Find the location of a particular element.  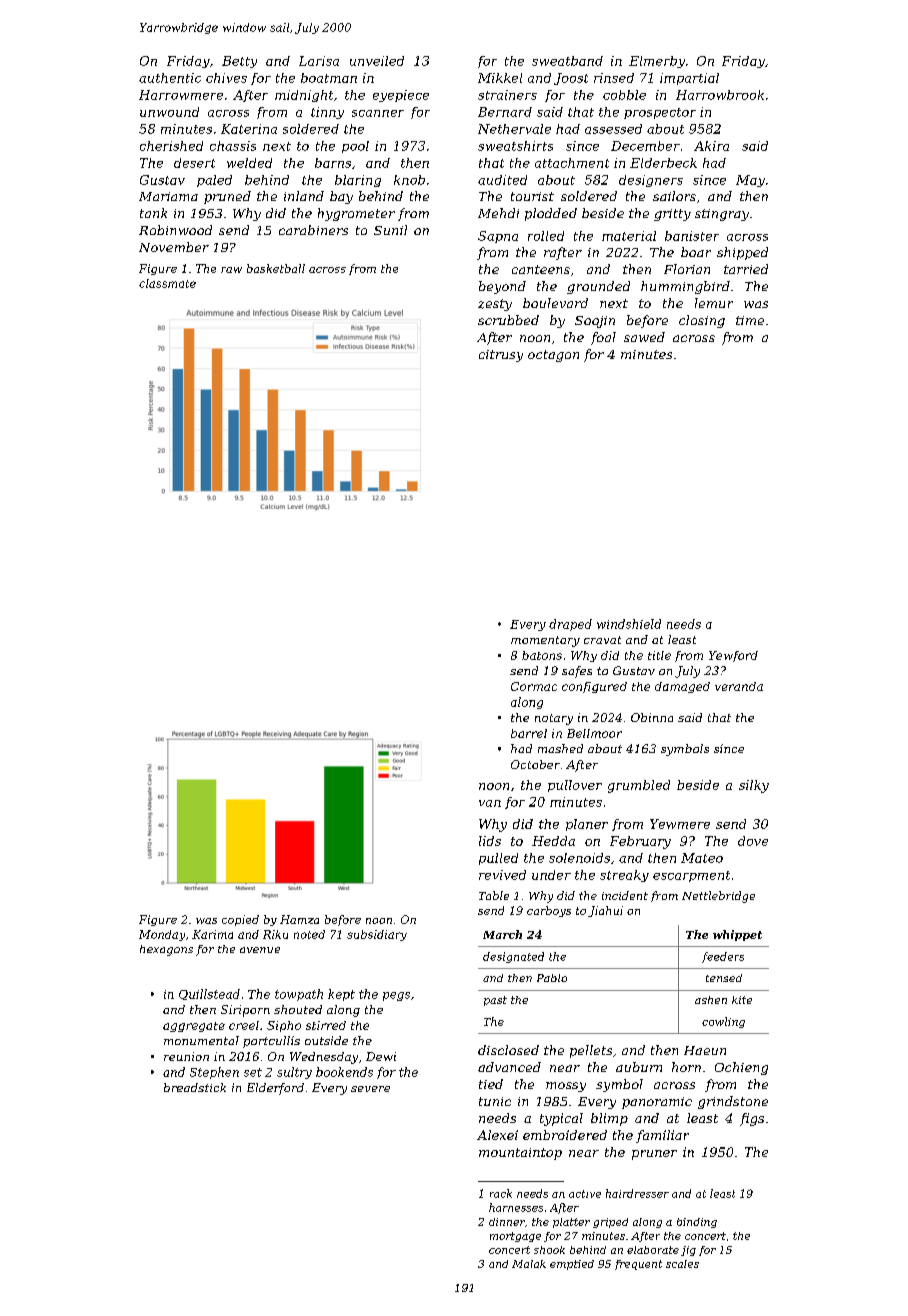

hexagons is located at coordinates (166, 950).
